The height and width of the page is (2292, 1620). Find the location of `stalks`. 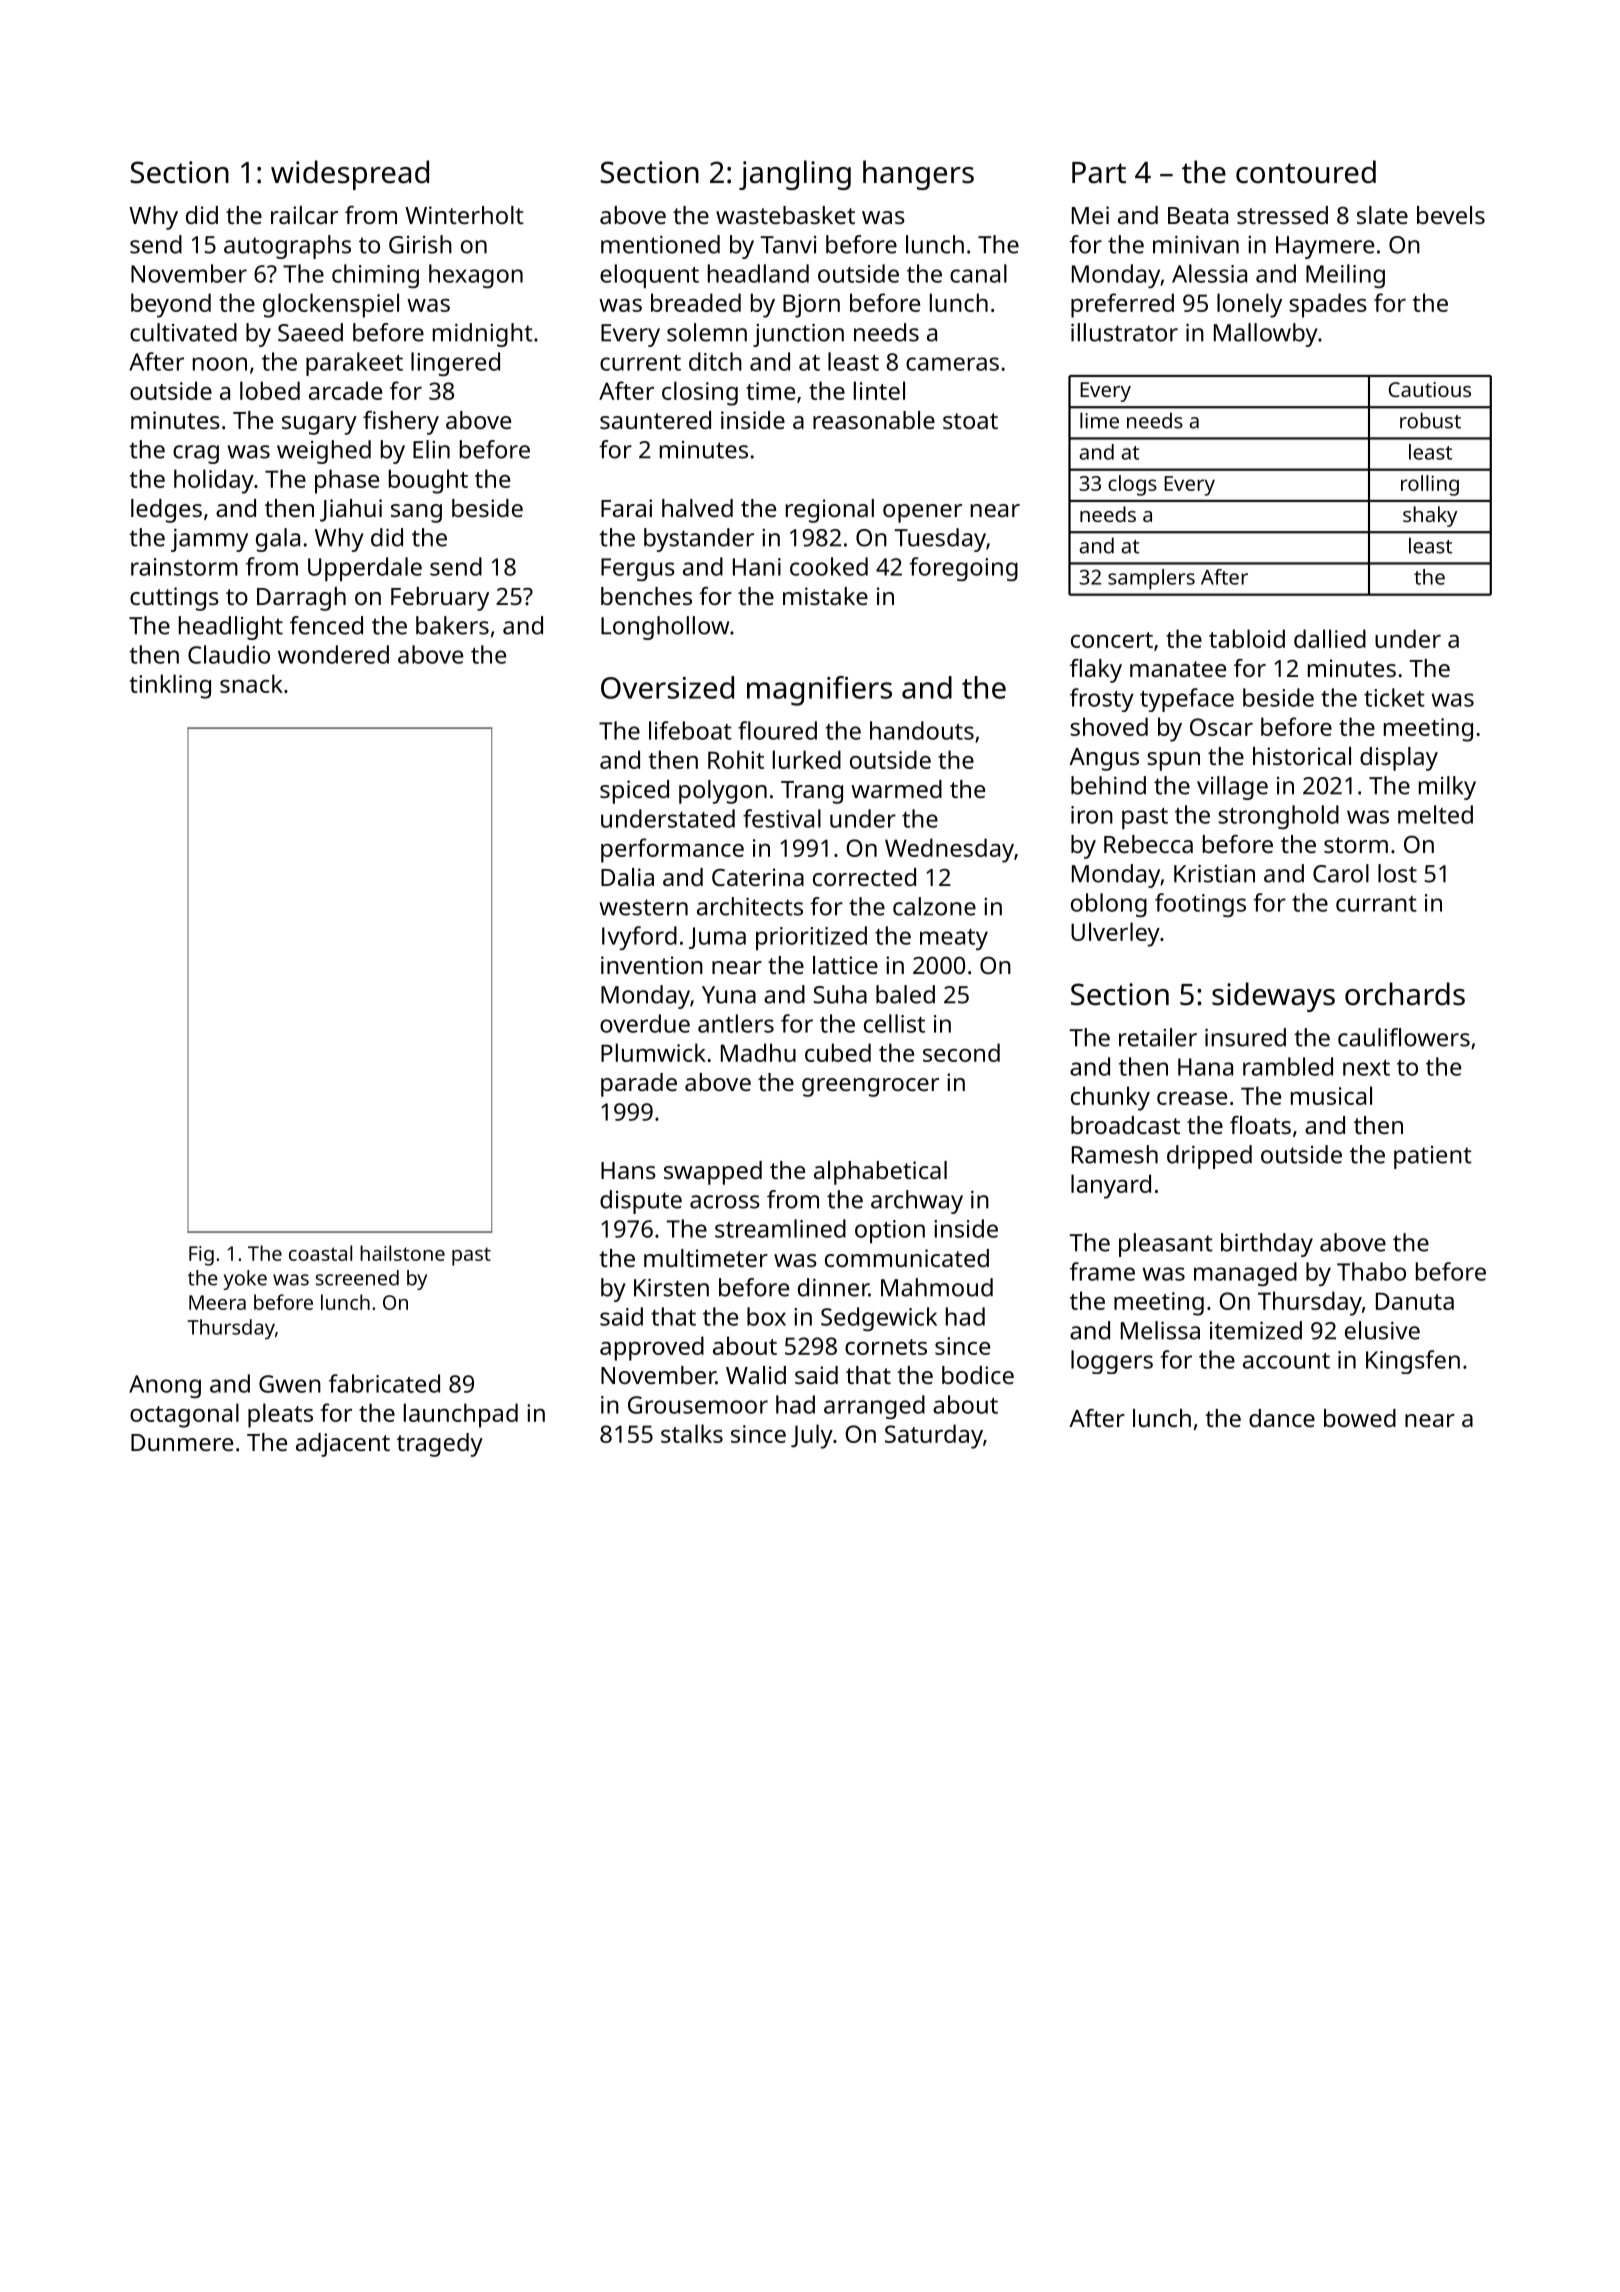

stalks is located at coordinates (692, 1433).
